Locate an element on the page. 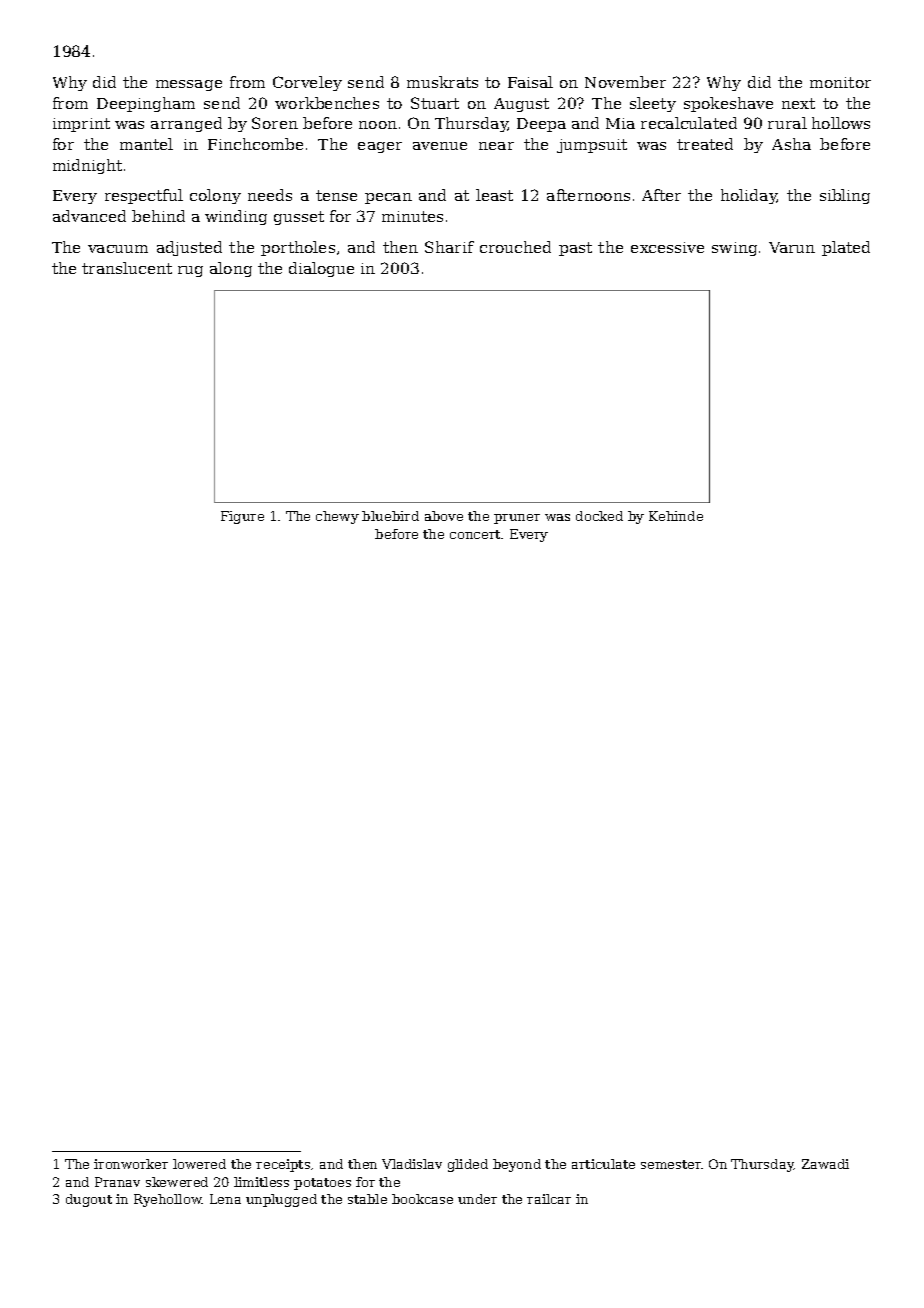  Vladislav is located at coordinates (412, 1164).
